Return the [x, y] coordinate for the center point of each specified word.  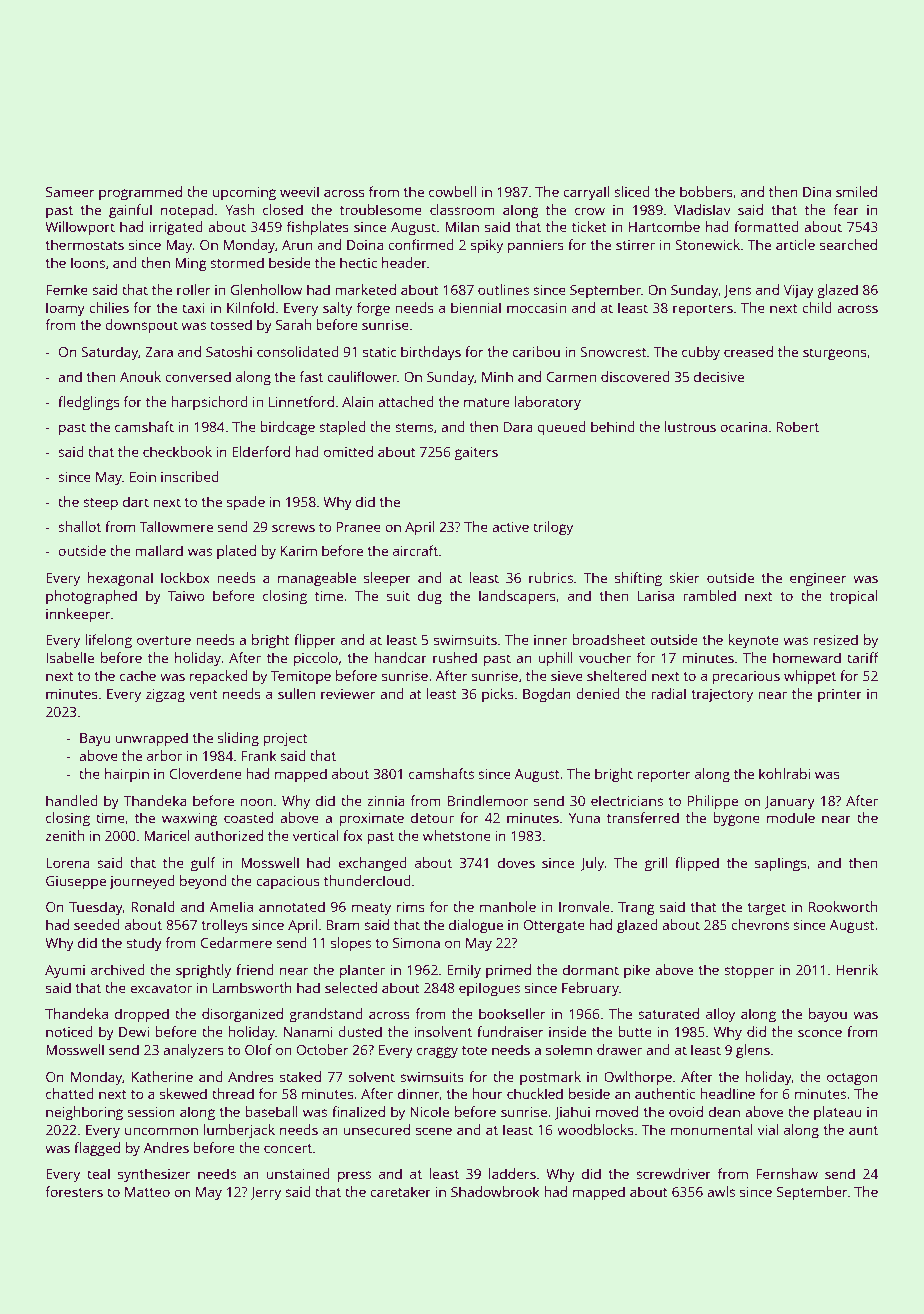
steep [100, 504]
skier [684, 577]
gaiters [476, 454]
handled [72, 800]
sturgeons [835, 354]
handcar [400, 657]
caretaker [400, 1191]
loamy [65, 309]
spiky [487, 246]
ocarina [743, 427]
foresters [74, 1191]
